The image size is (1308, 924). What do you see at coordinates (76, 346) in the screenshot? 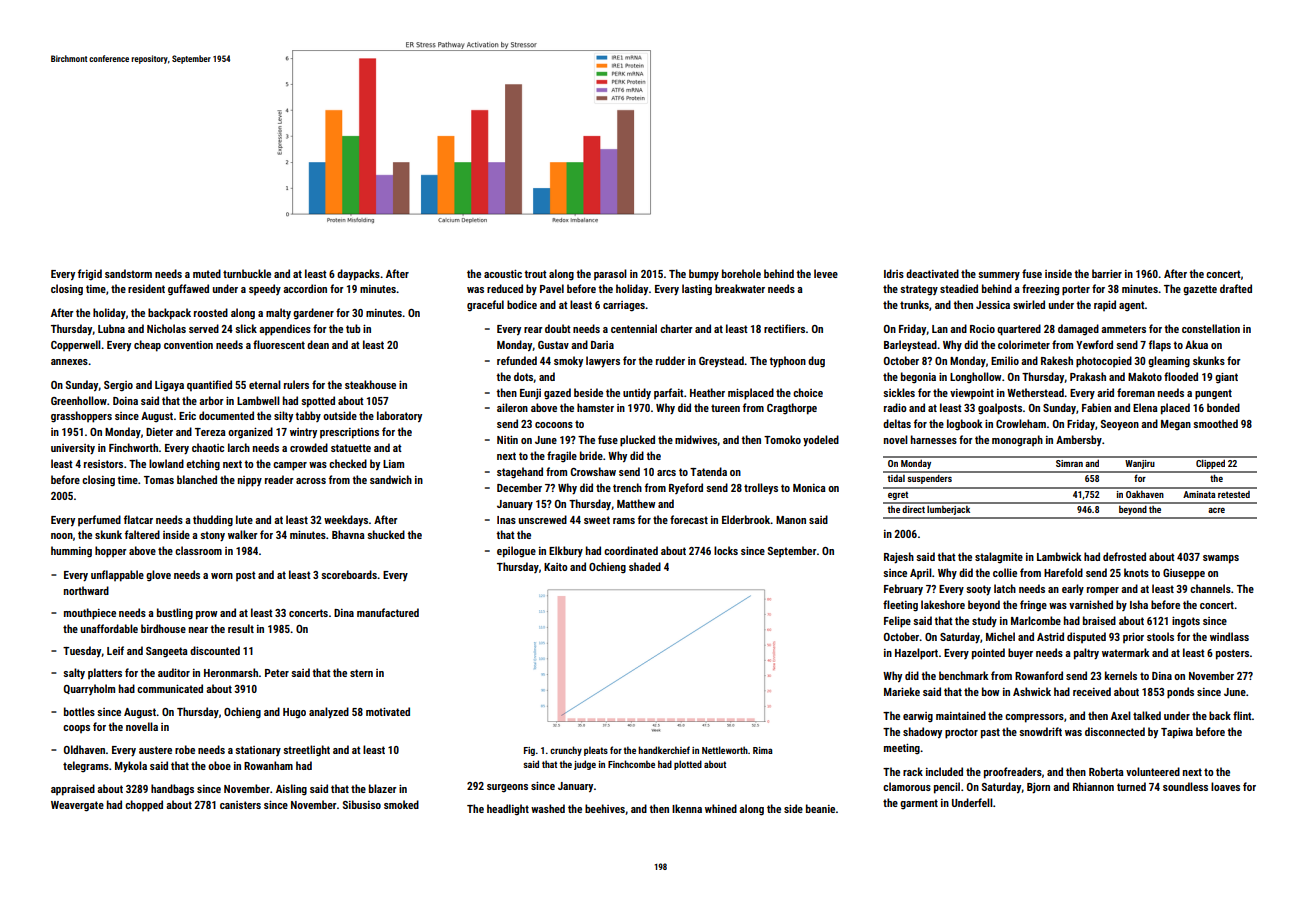
I see `Copperwell` at bounding box center [76, 346].
